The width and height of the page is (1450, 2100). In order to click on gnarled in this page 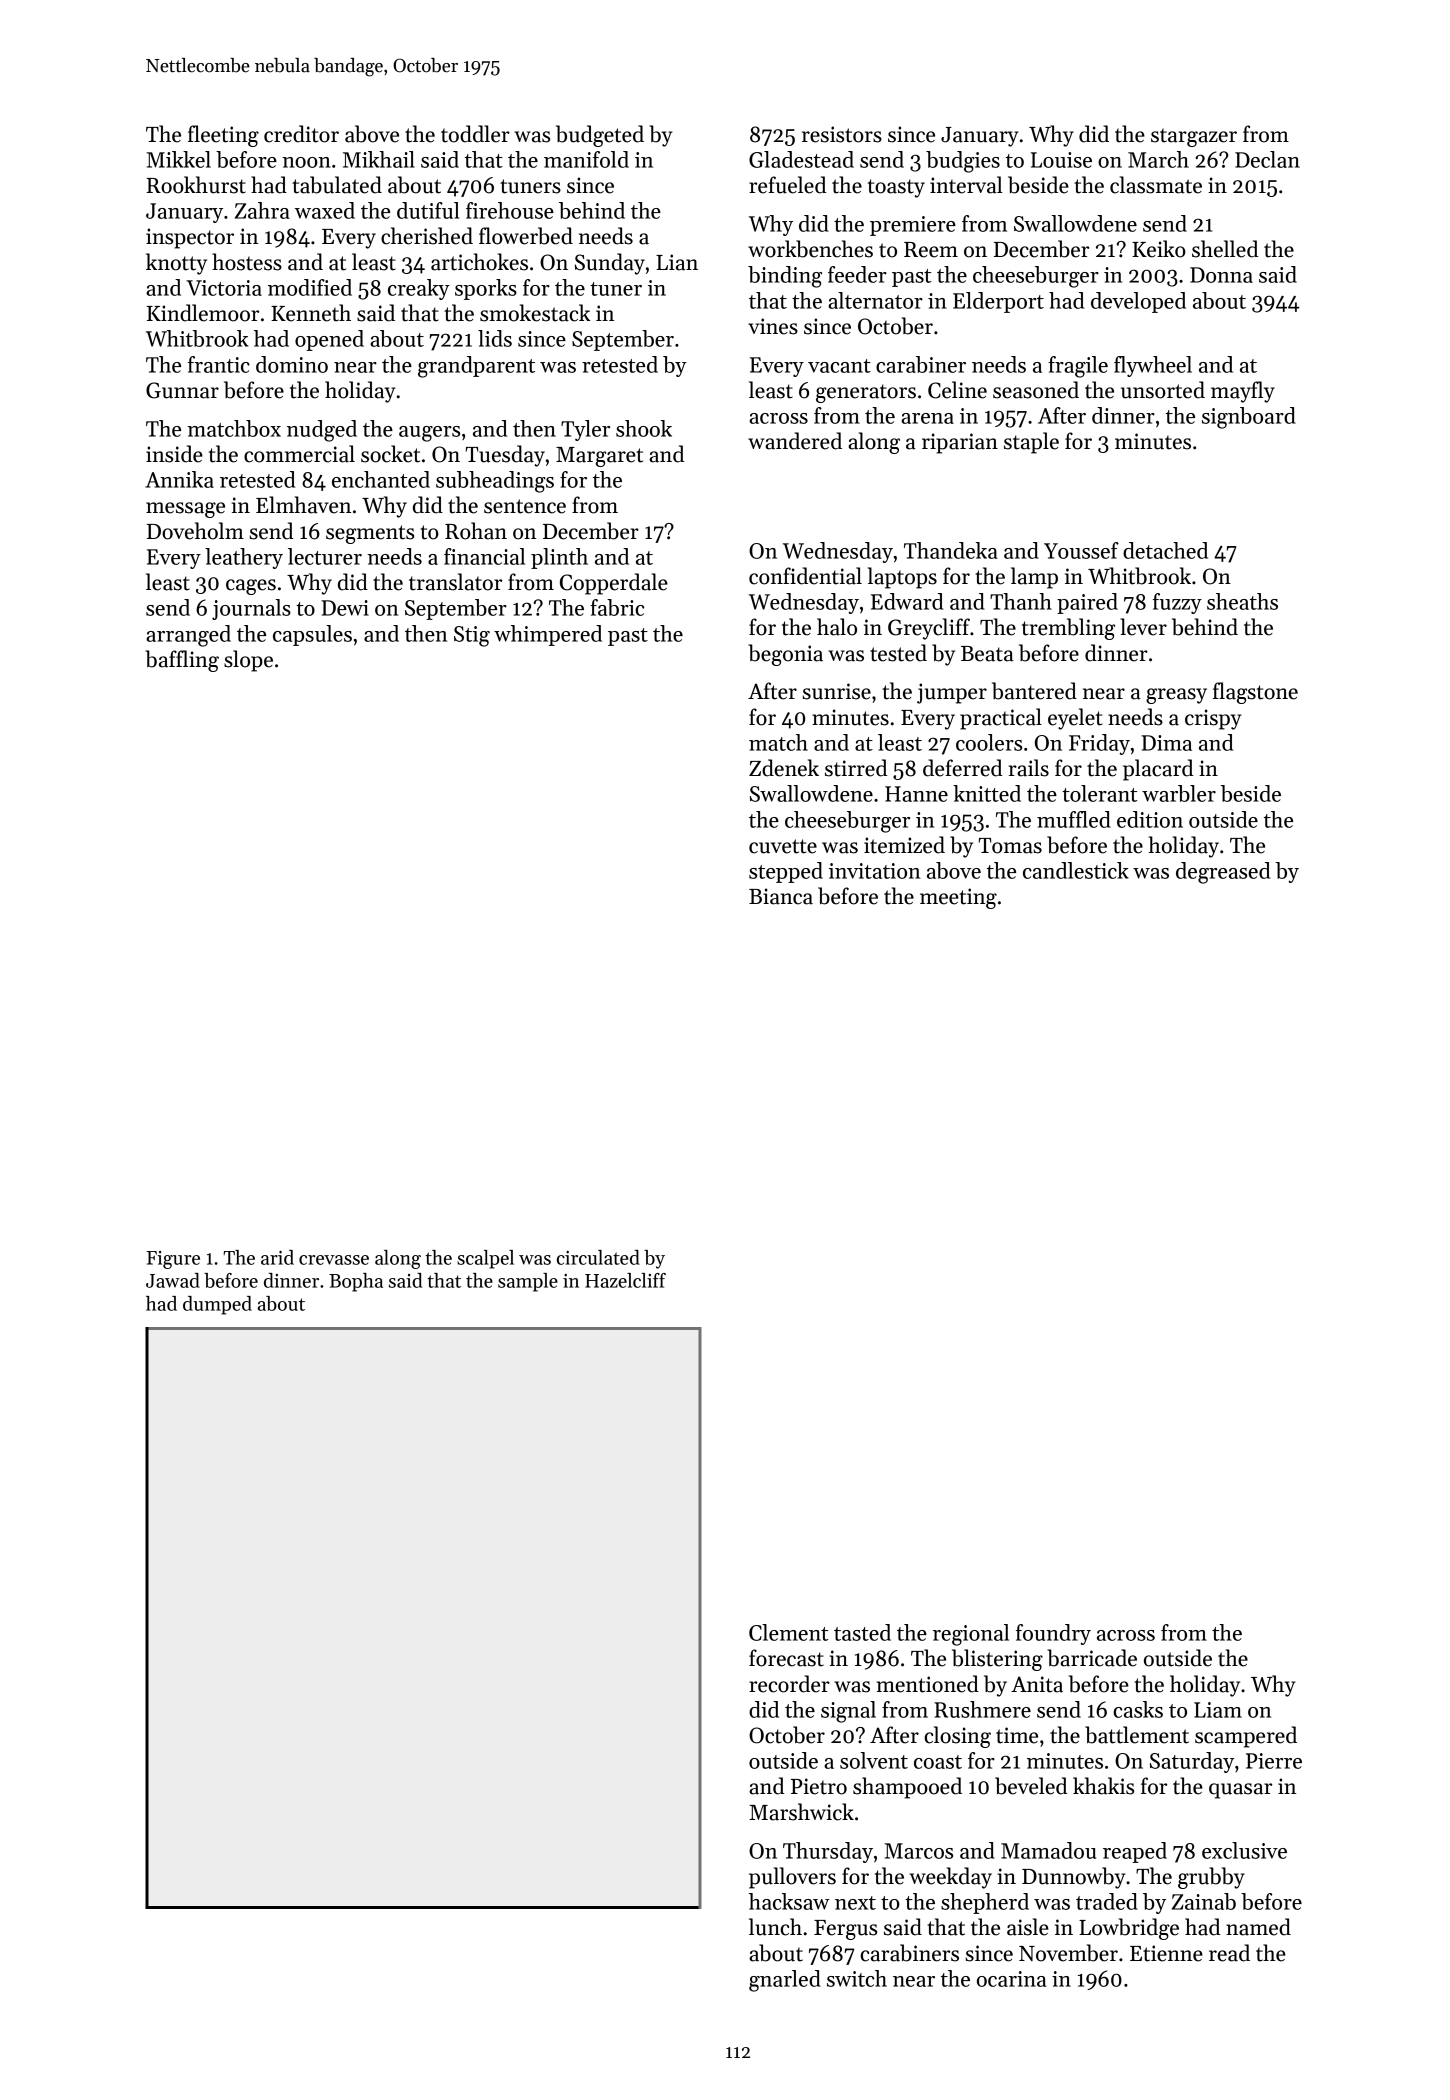, I will do `click(785, 1981)`.
